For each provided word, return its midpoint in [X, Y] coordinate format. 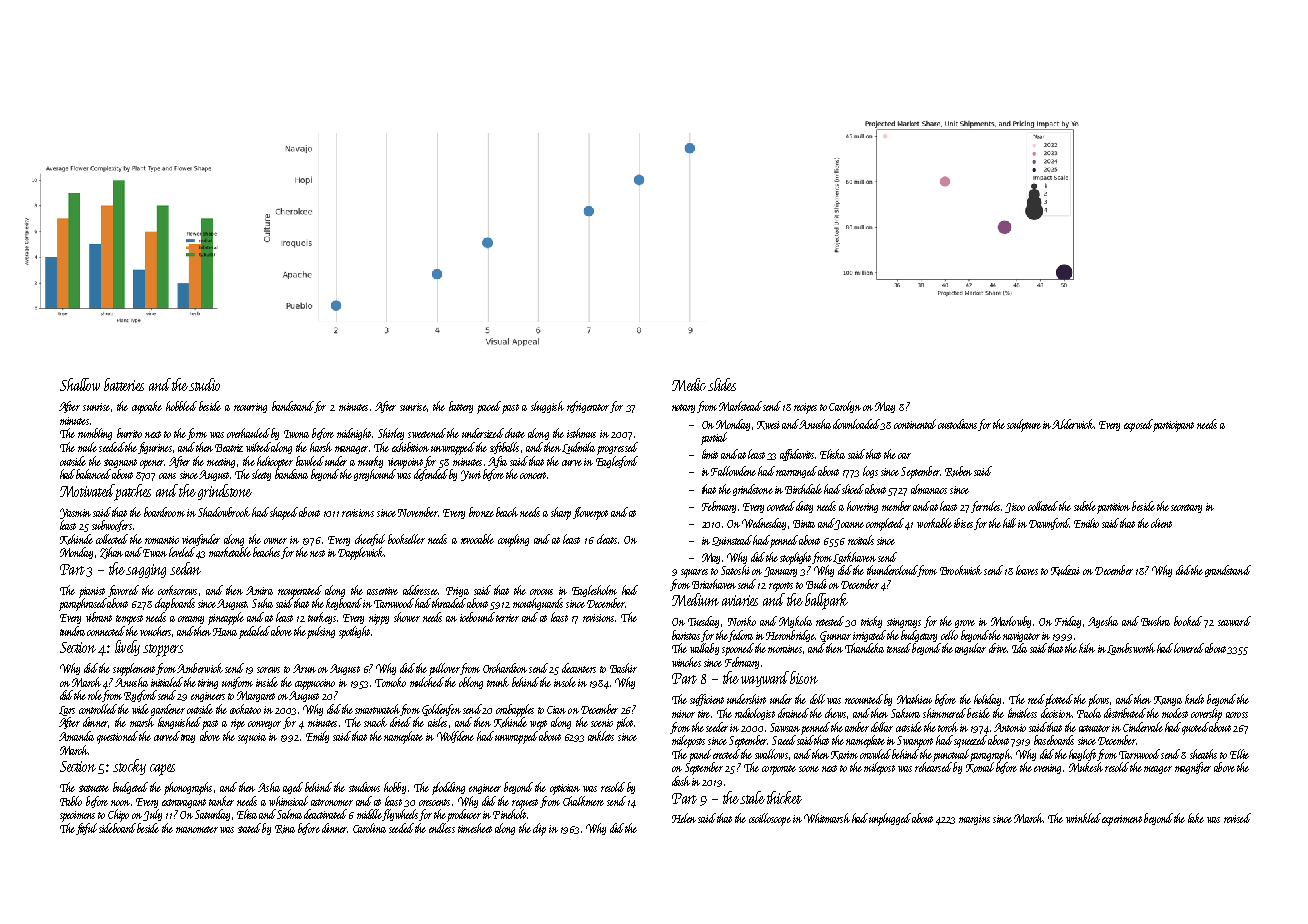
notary [683, 408]
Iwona [296, 434]
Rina [285, 829]
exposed [1138, 425]
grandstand [1228, 571]
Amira [259, 590]
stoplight [796, 558]
